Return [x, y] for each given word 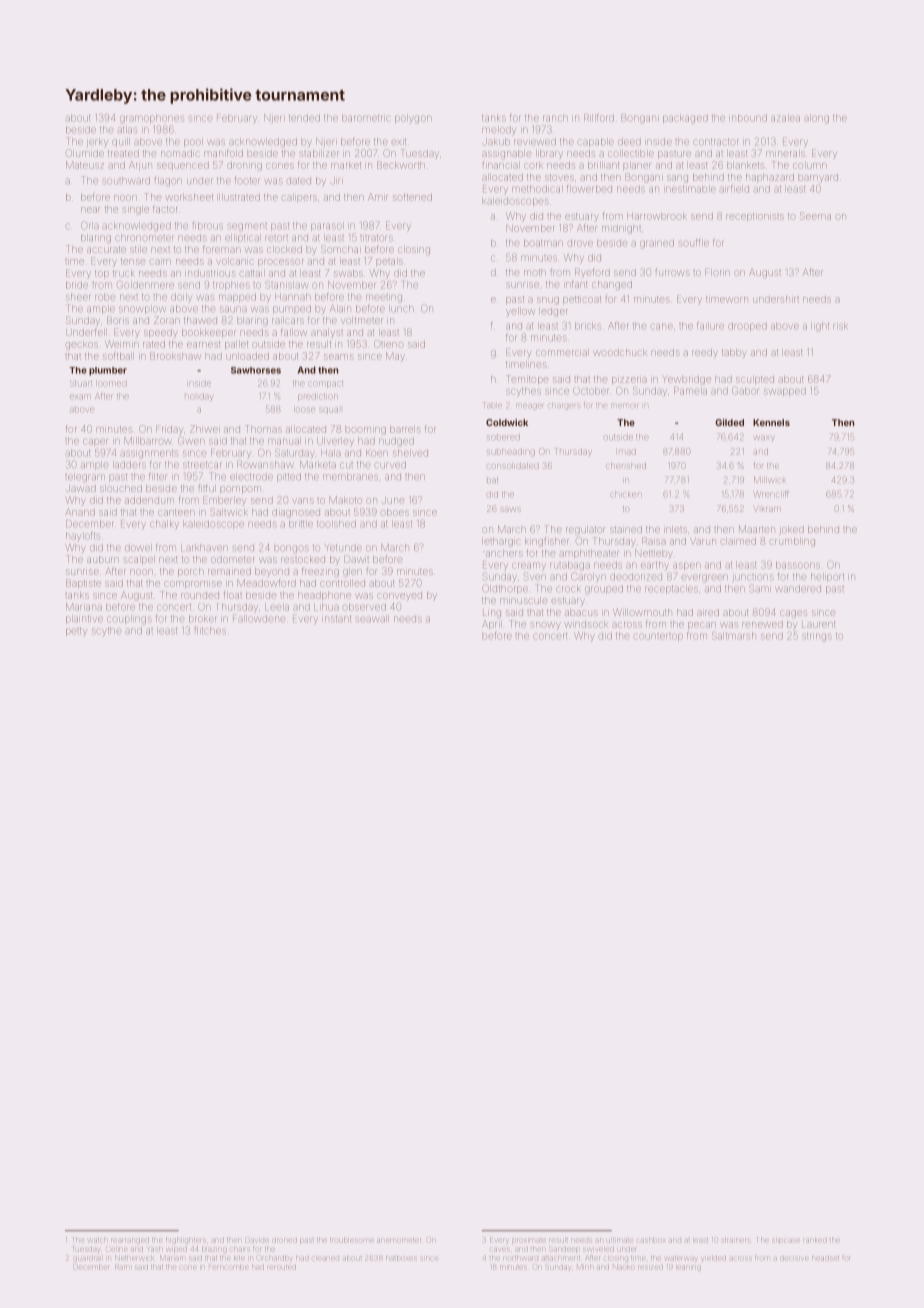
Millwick [770, 480]
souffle [694, 243]
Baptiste [83, 583]
